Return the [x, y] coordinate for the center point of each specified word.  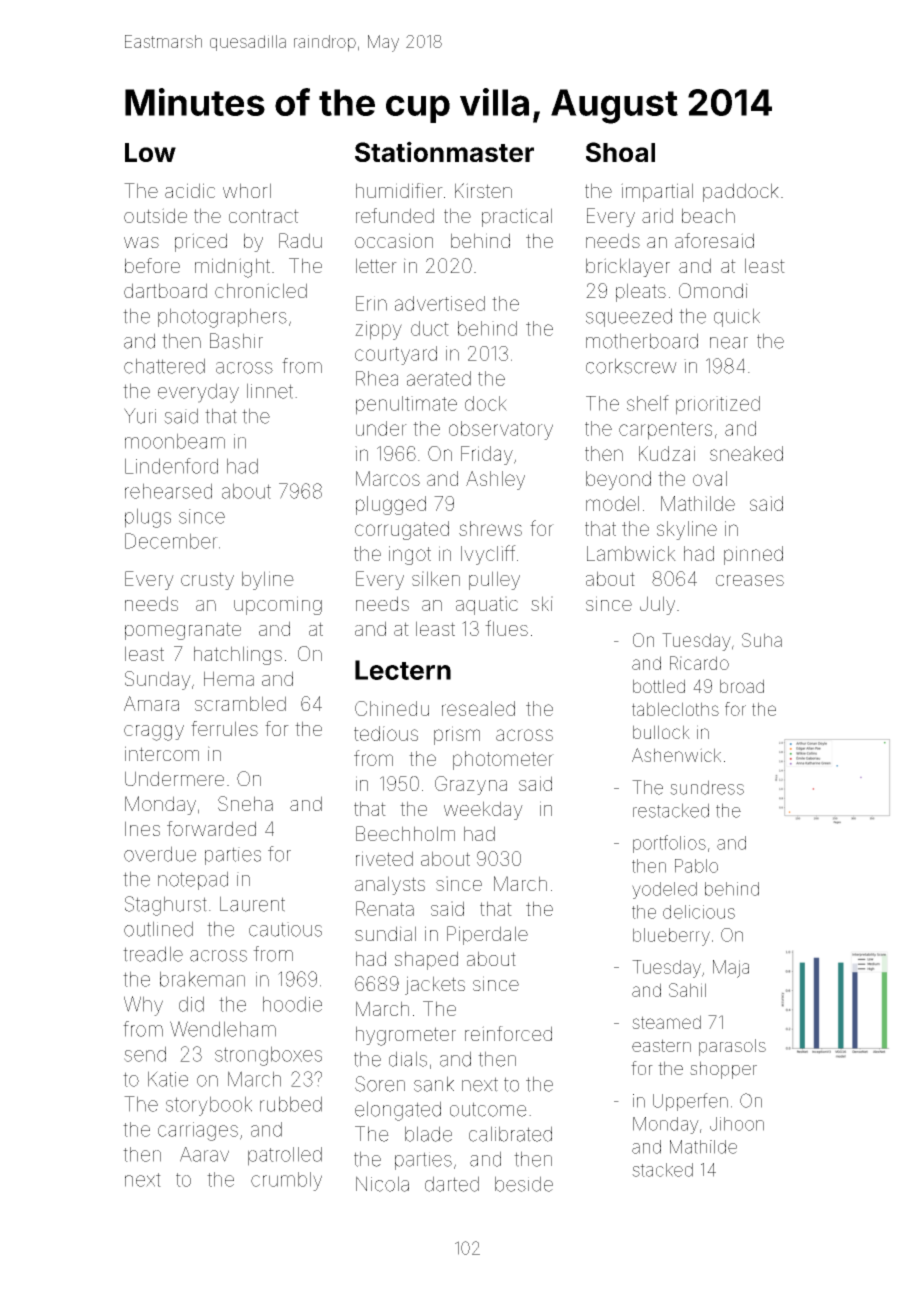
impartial [657, 192]
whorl [247, 190]
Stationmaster [444, 151]
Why [143, 1006]
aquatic [487, 605]
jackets [435, 985]
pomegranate [183, 631]
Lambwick [631, 553]
